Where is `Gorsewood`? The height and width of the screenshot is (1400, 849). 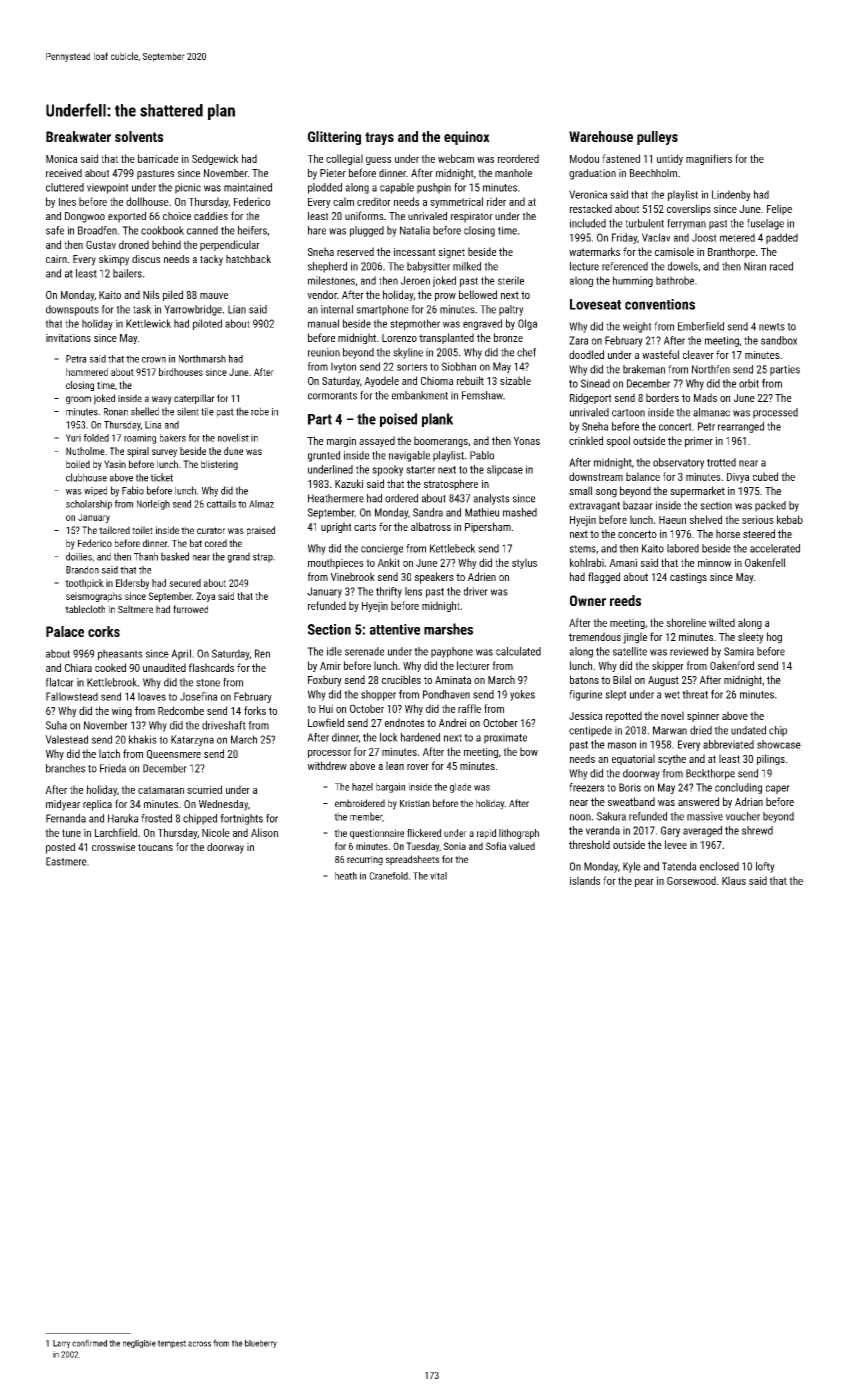
Gorsewood is located at coordinates (691, 880).
